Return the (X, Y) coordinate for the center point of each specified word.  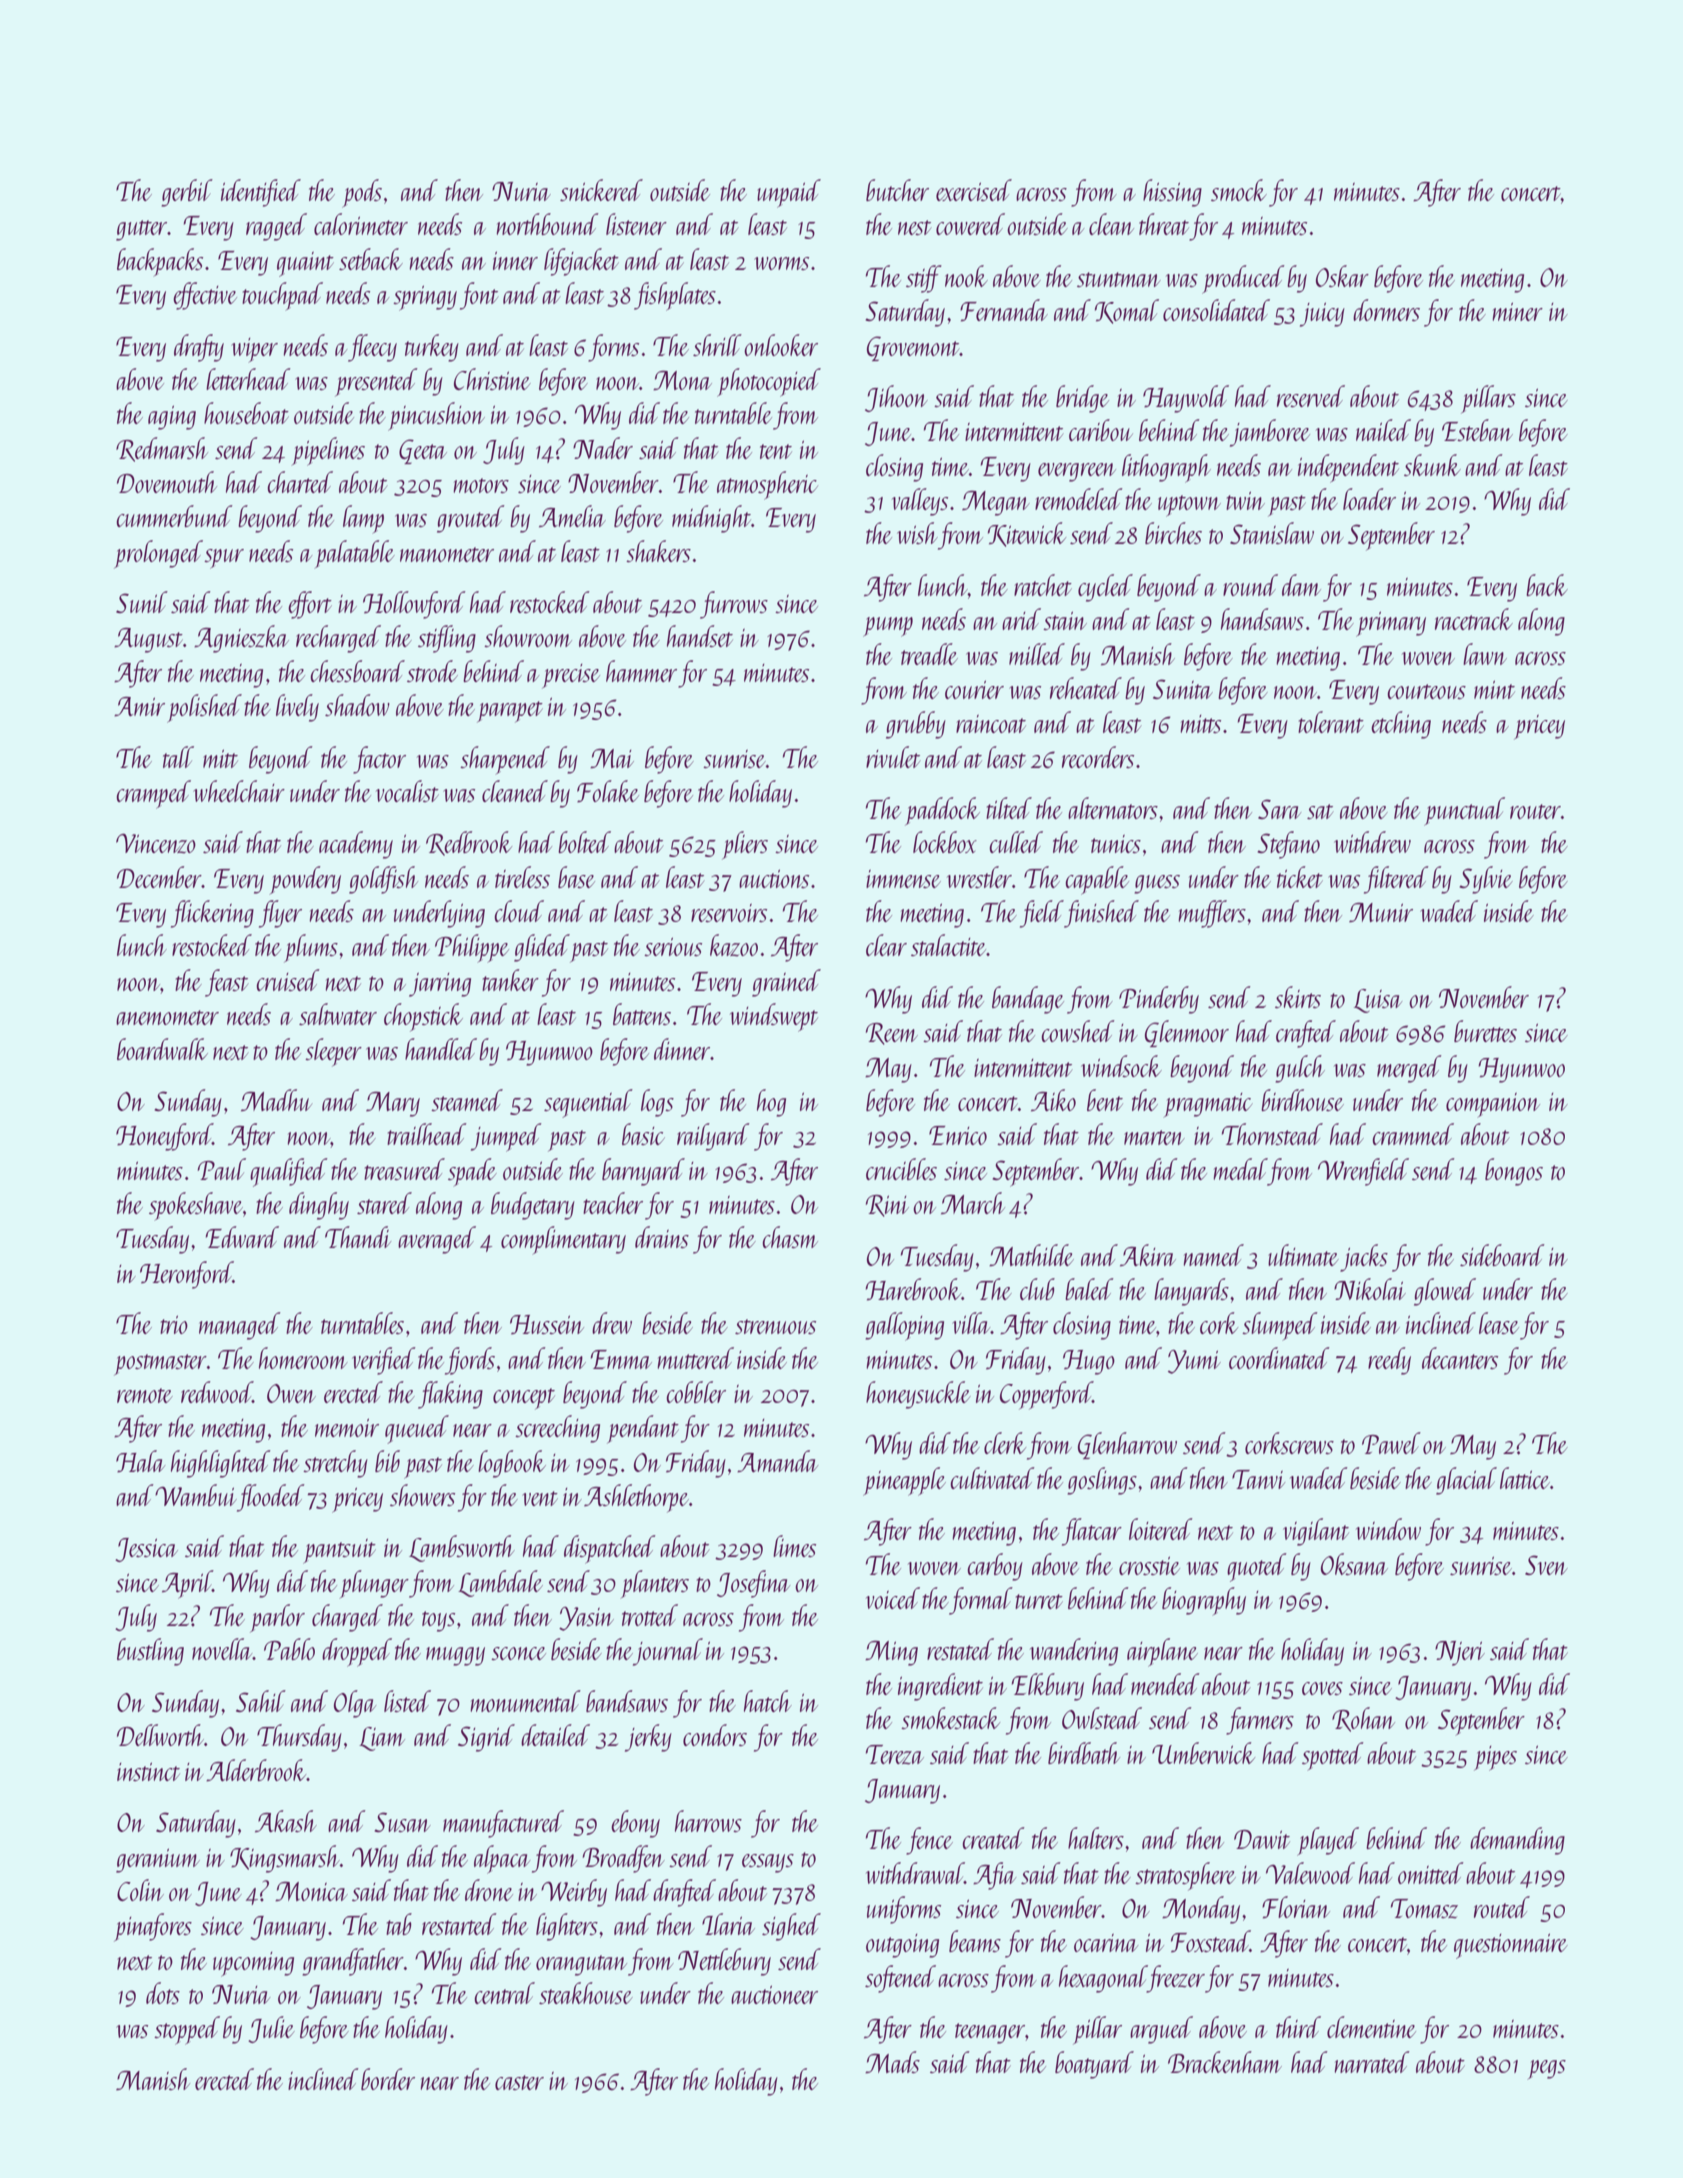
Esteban (1477, 430)
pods (362, 193)
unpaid (789, 193)
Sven (1546, 1565)
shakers (658, 551)
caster (519, 2082)
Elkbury (1048, 1687)
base (576, 877)
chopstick (423, 1017)
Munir (1381, 912)
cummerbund (174, 516)
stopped (187, 2030)
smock (1239, 190)
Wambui (196, 1495)
